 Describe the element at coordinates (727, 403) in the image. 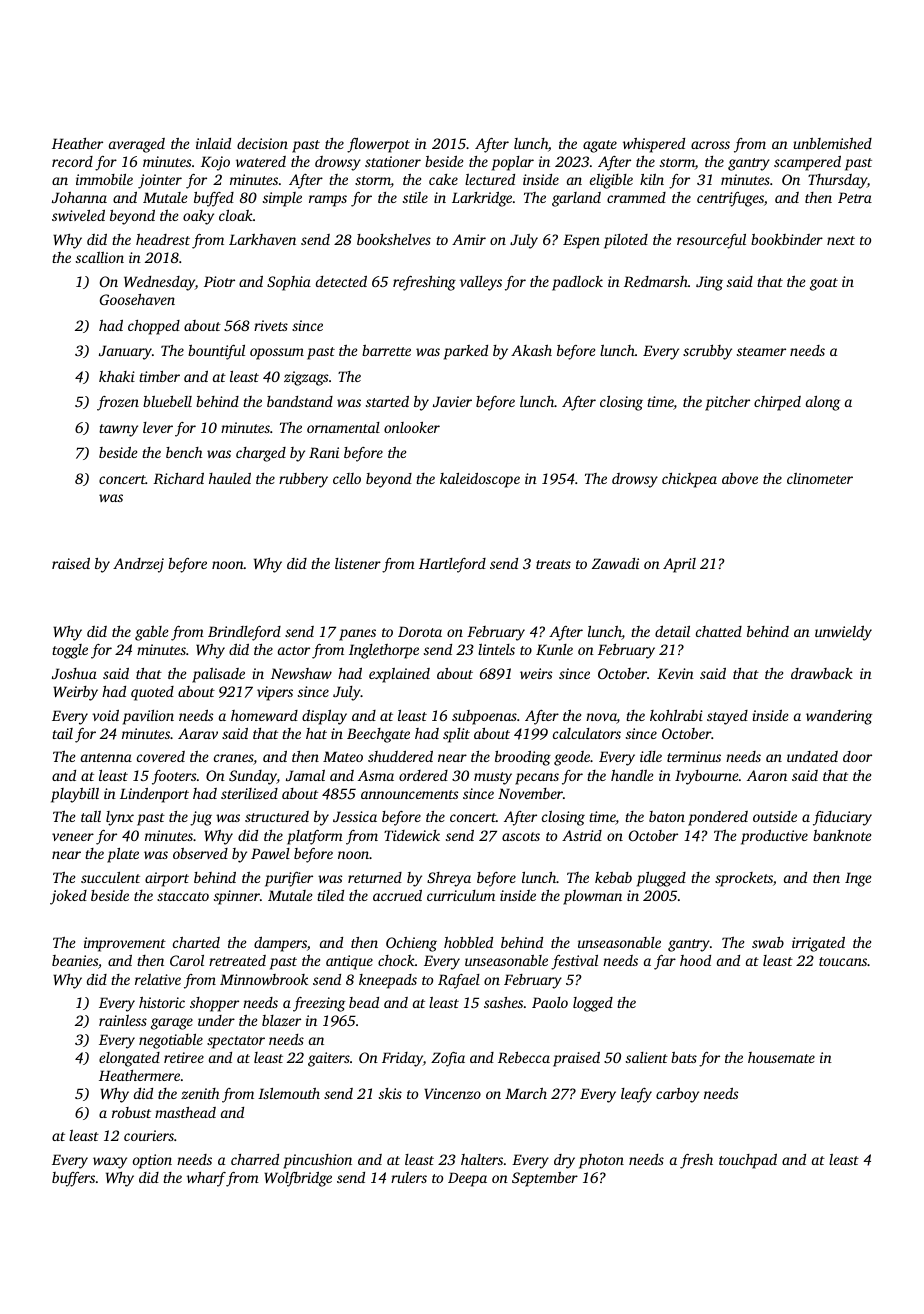

I see `pitcher` at that location.
